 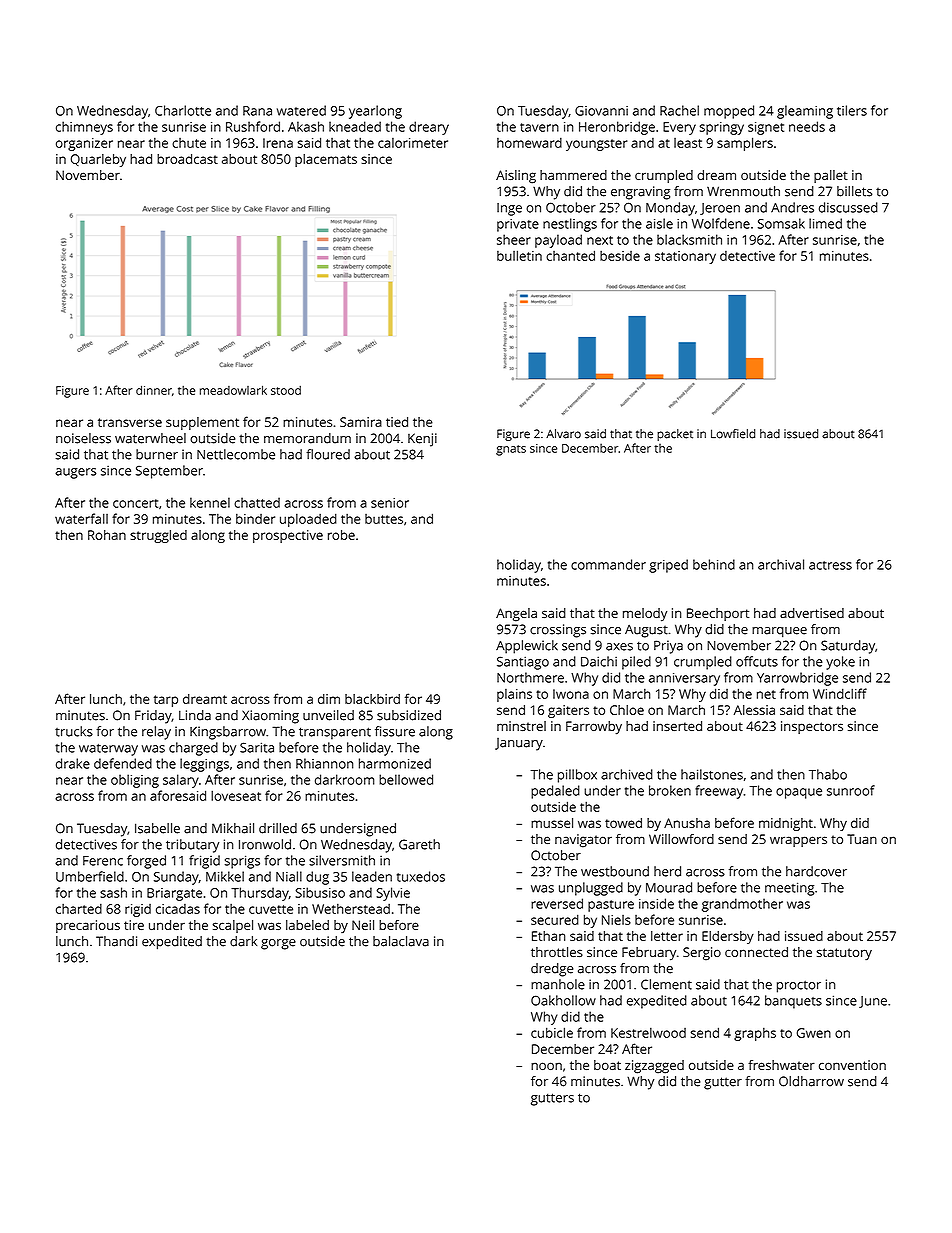 I want to click on beside, so click(x=620, y=256).
